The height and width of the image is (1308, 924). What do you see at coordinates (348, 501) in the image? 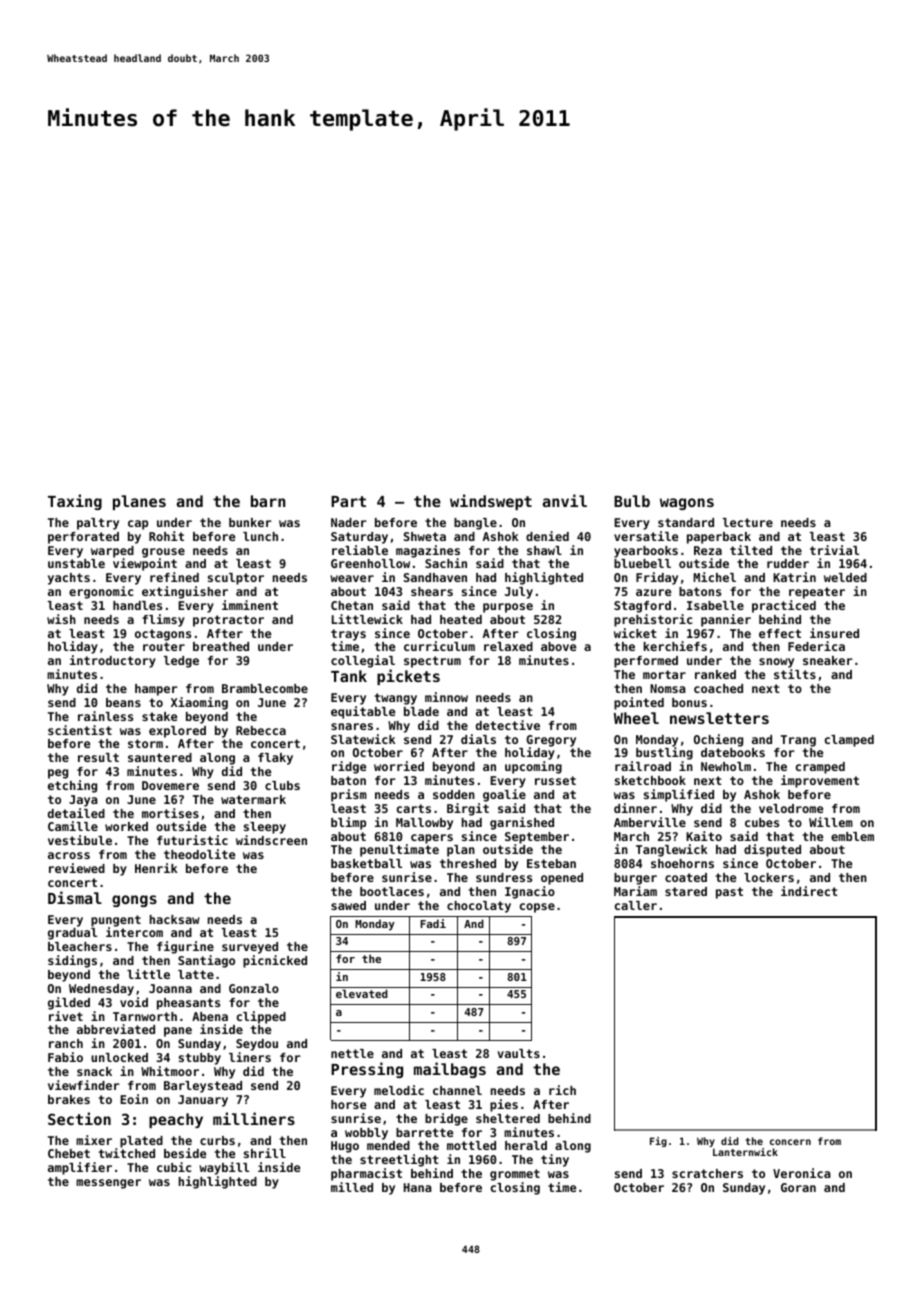
I see `Part` at bounding box center [348, 501].
